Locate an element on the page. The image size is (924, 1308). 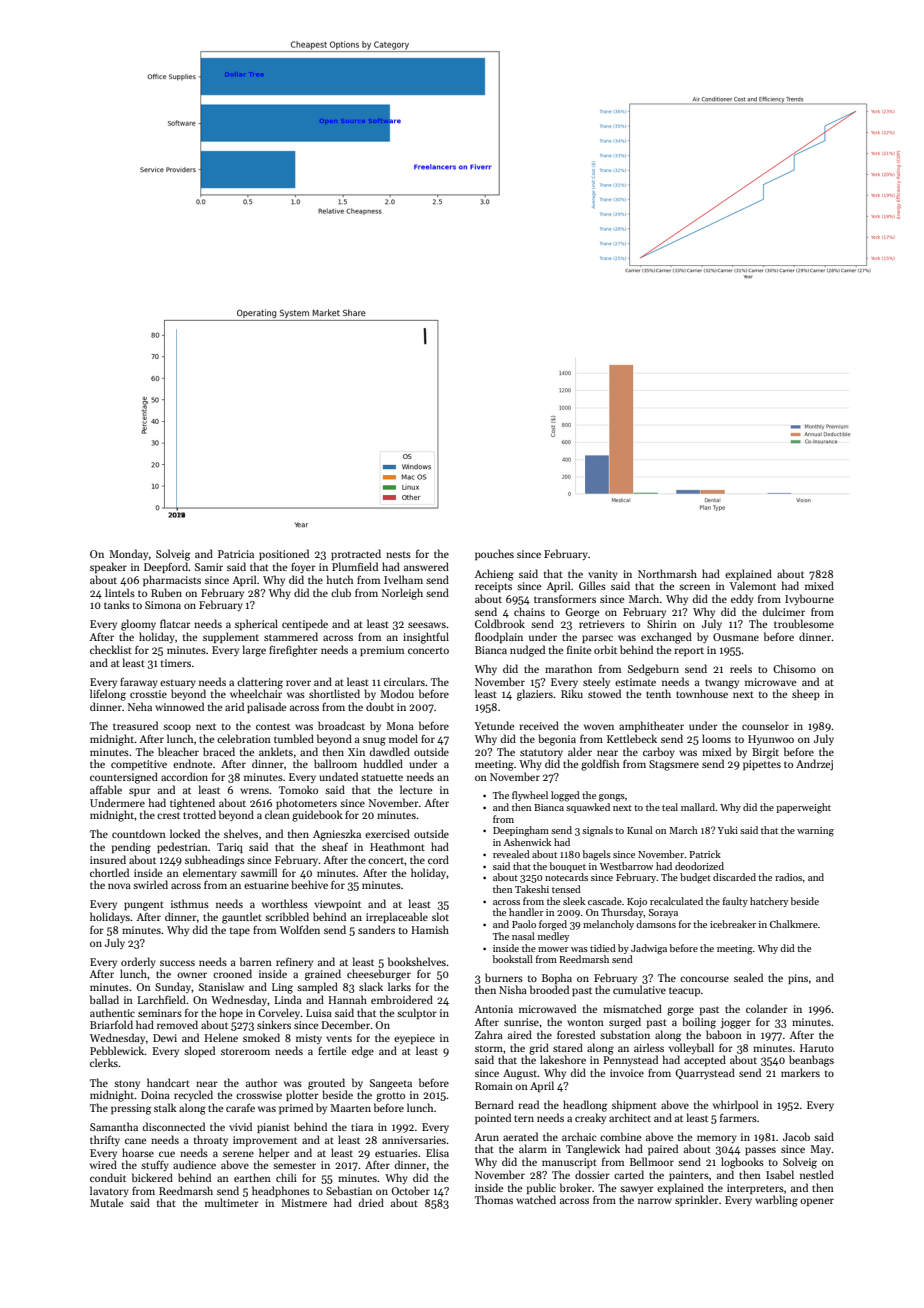
slot is located at coordinates (440, 916).
